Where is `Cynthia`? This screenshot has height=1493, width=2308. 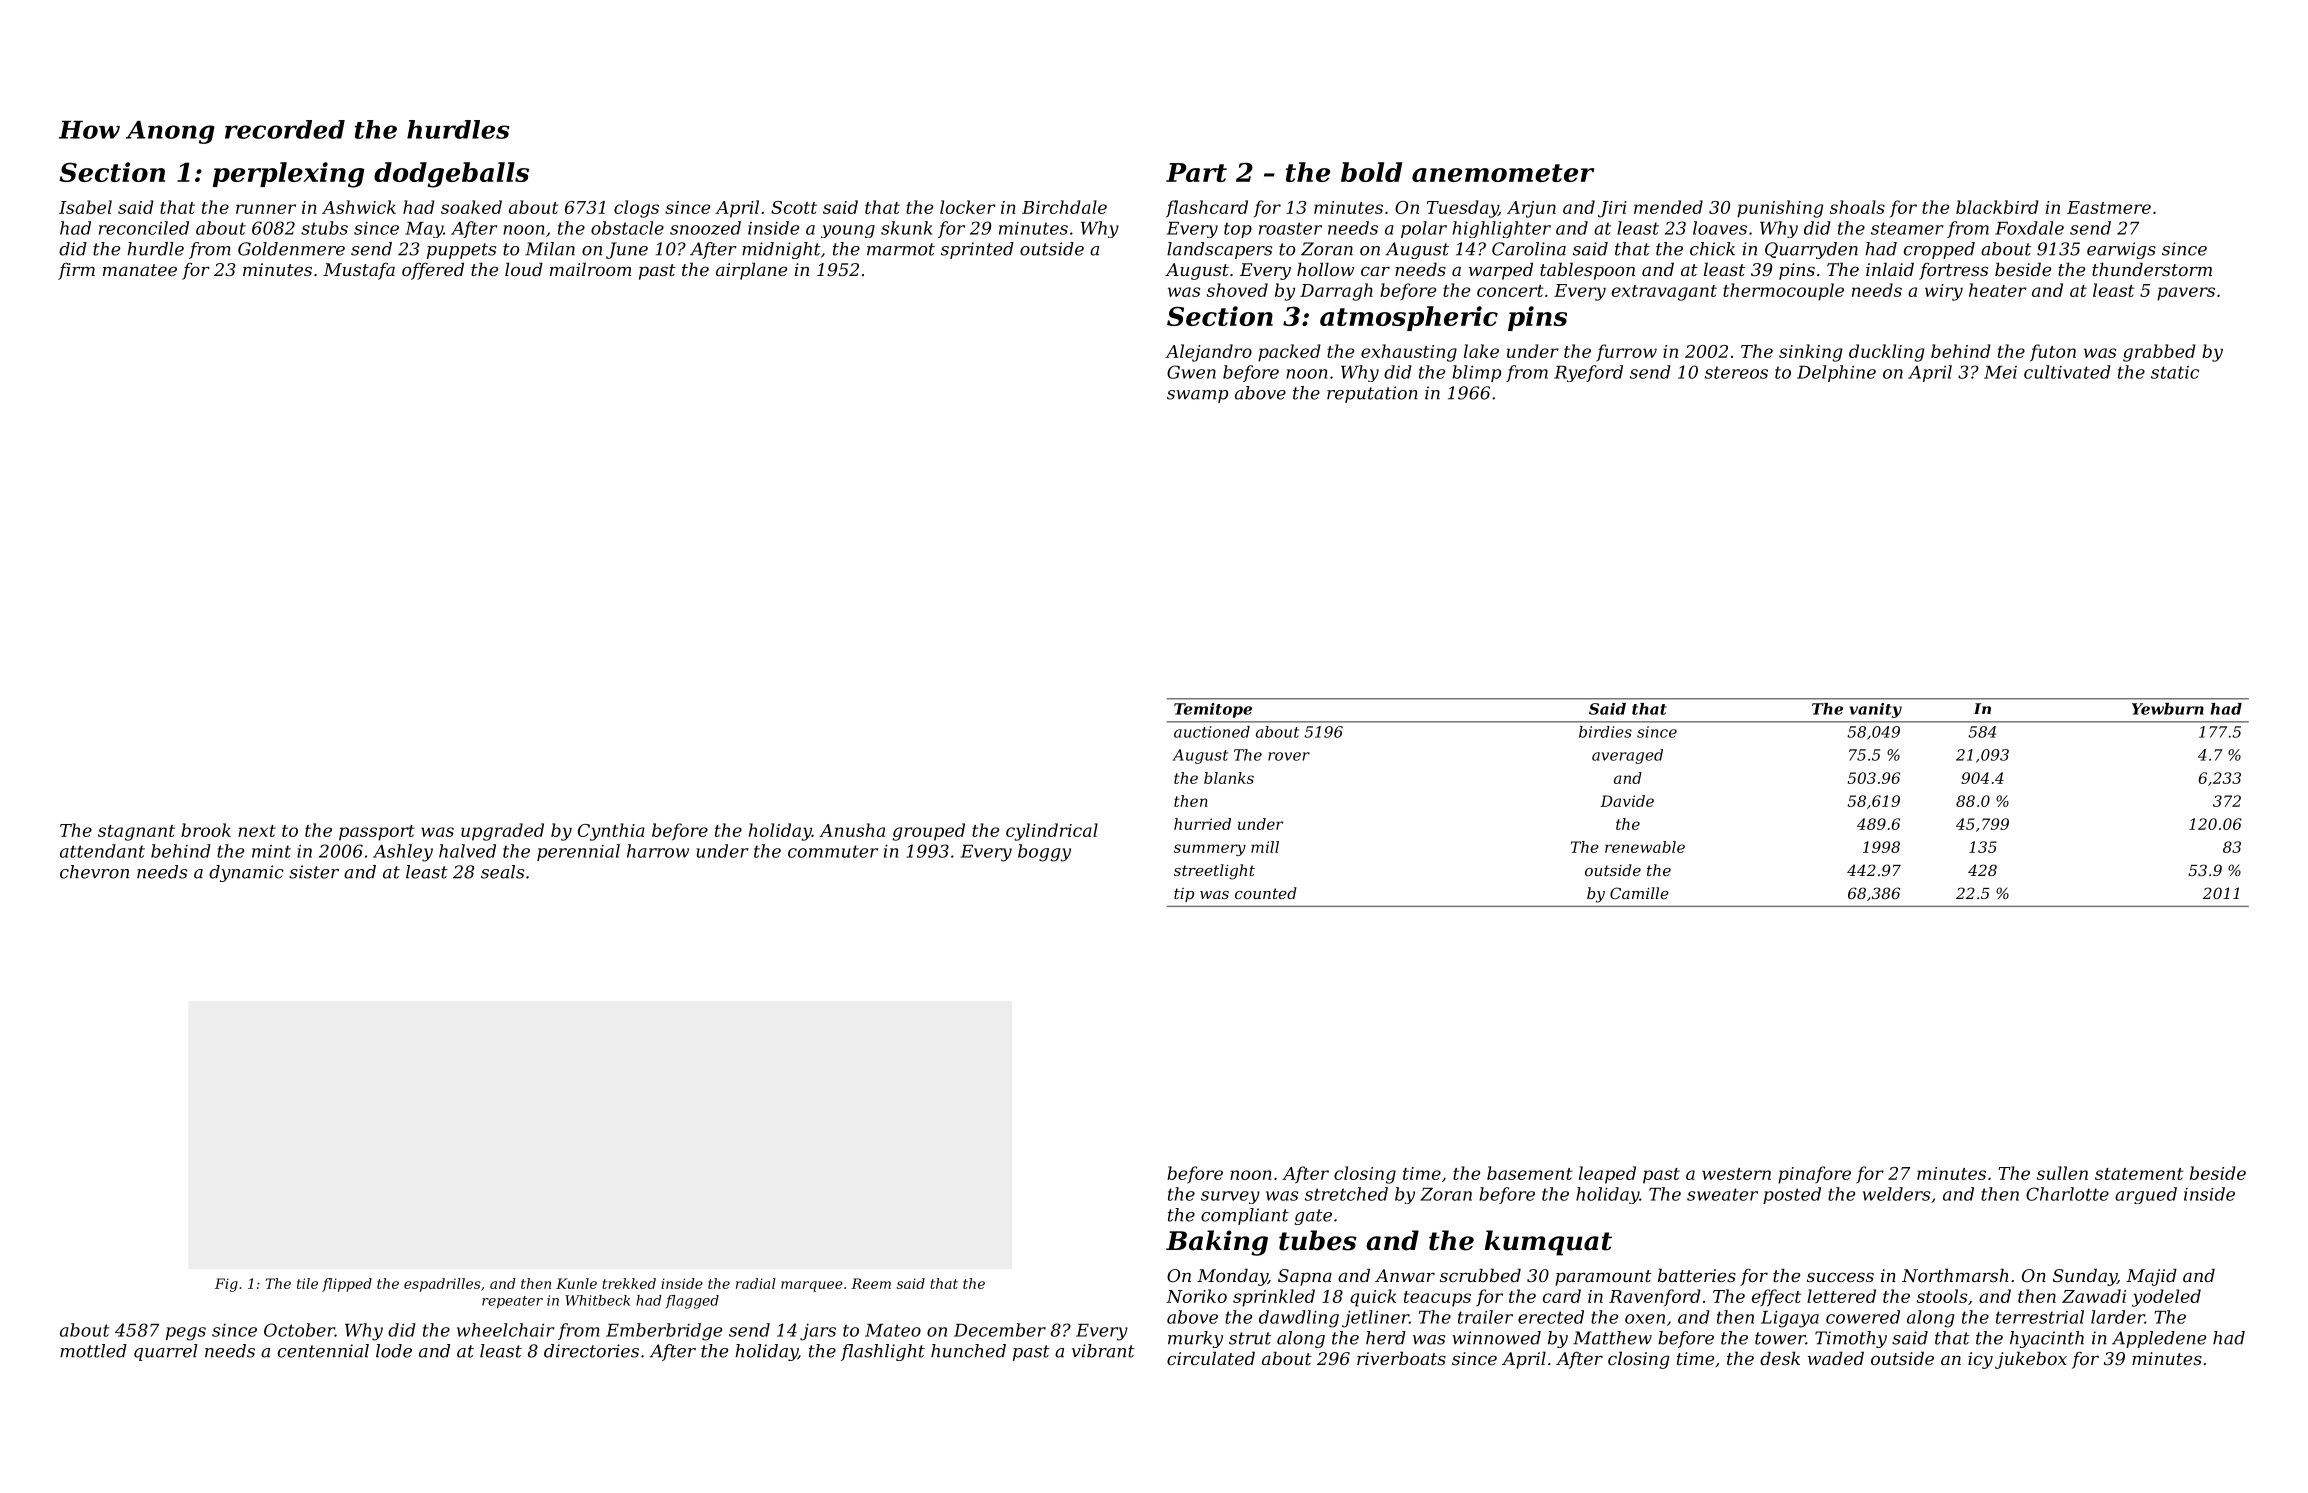 Cynthia is located at coordinates (611, 832).
